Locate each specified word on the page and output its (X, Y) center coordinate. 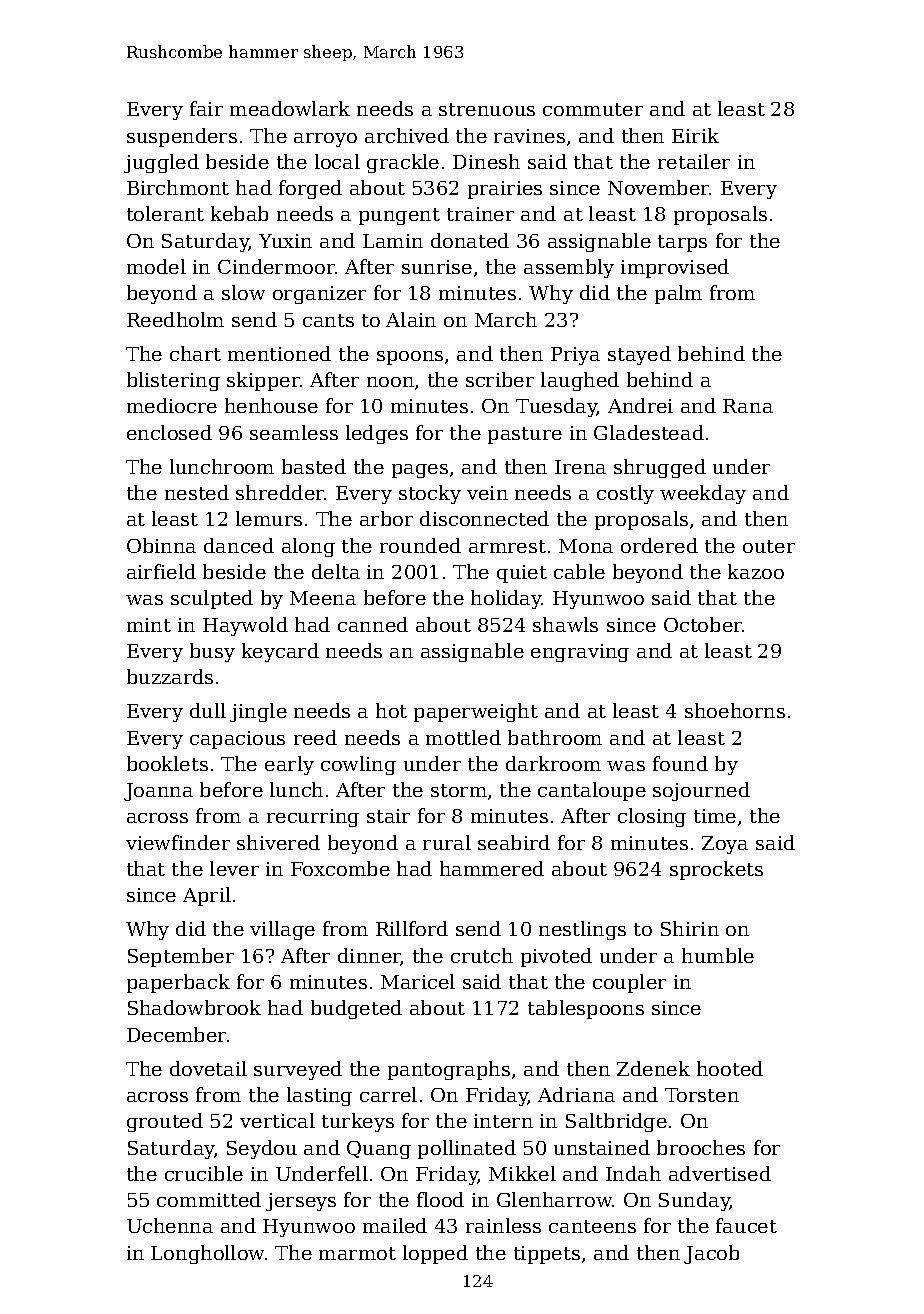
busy (212, 652)
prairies (505, 190)
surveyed (298, 1070)
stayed (639, 355)
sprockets (716, 870)
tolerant (165, 213)
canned (373, 624)
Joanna (158, 792)
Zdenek (653, 1068)
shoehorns (735, 710)
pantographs (449, 1070)
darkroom (553, 763)
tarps (682, 243)
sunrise (437, 267)
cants (328, 320)
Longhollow (207, 1254)
